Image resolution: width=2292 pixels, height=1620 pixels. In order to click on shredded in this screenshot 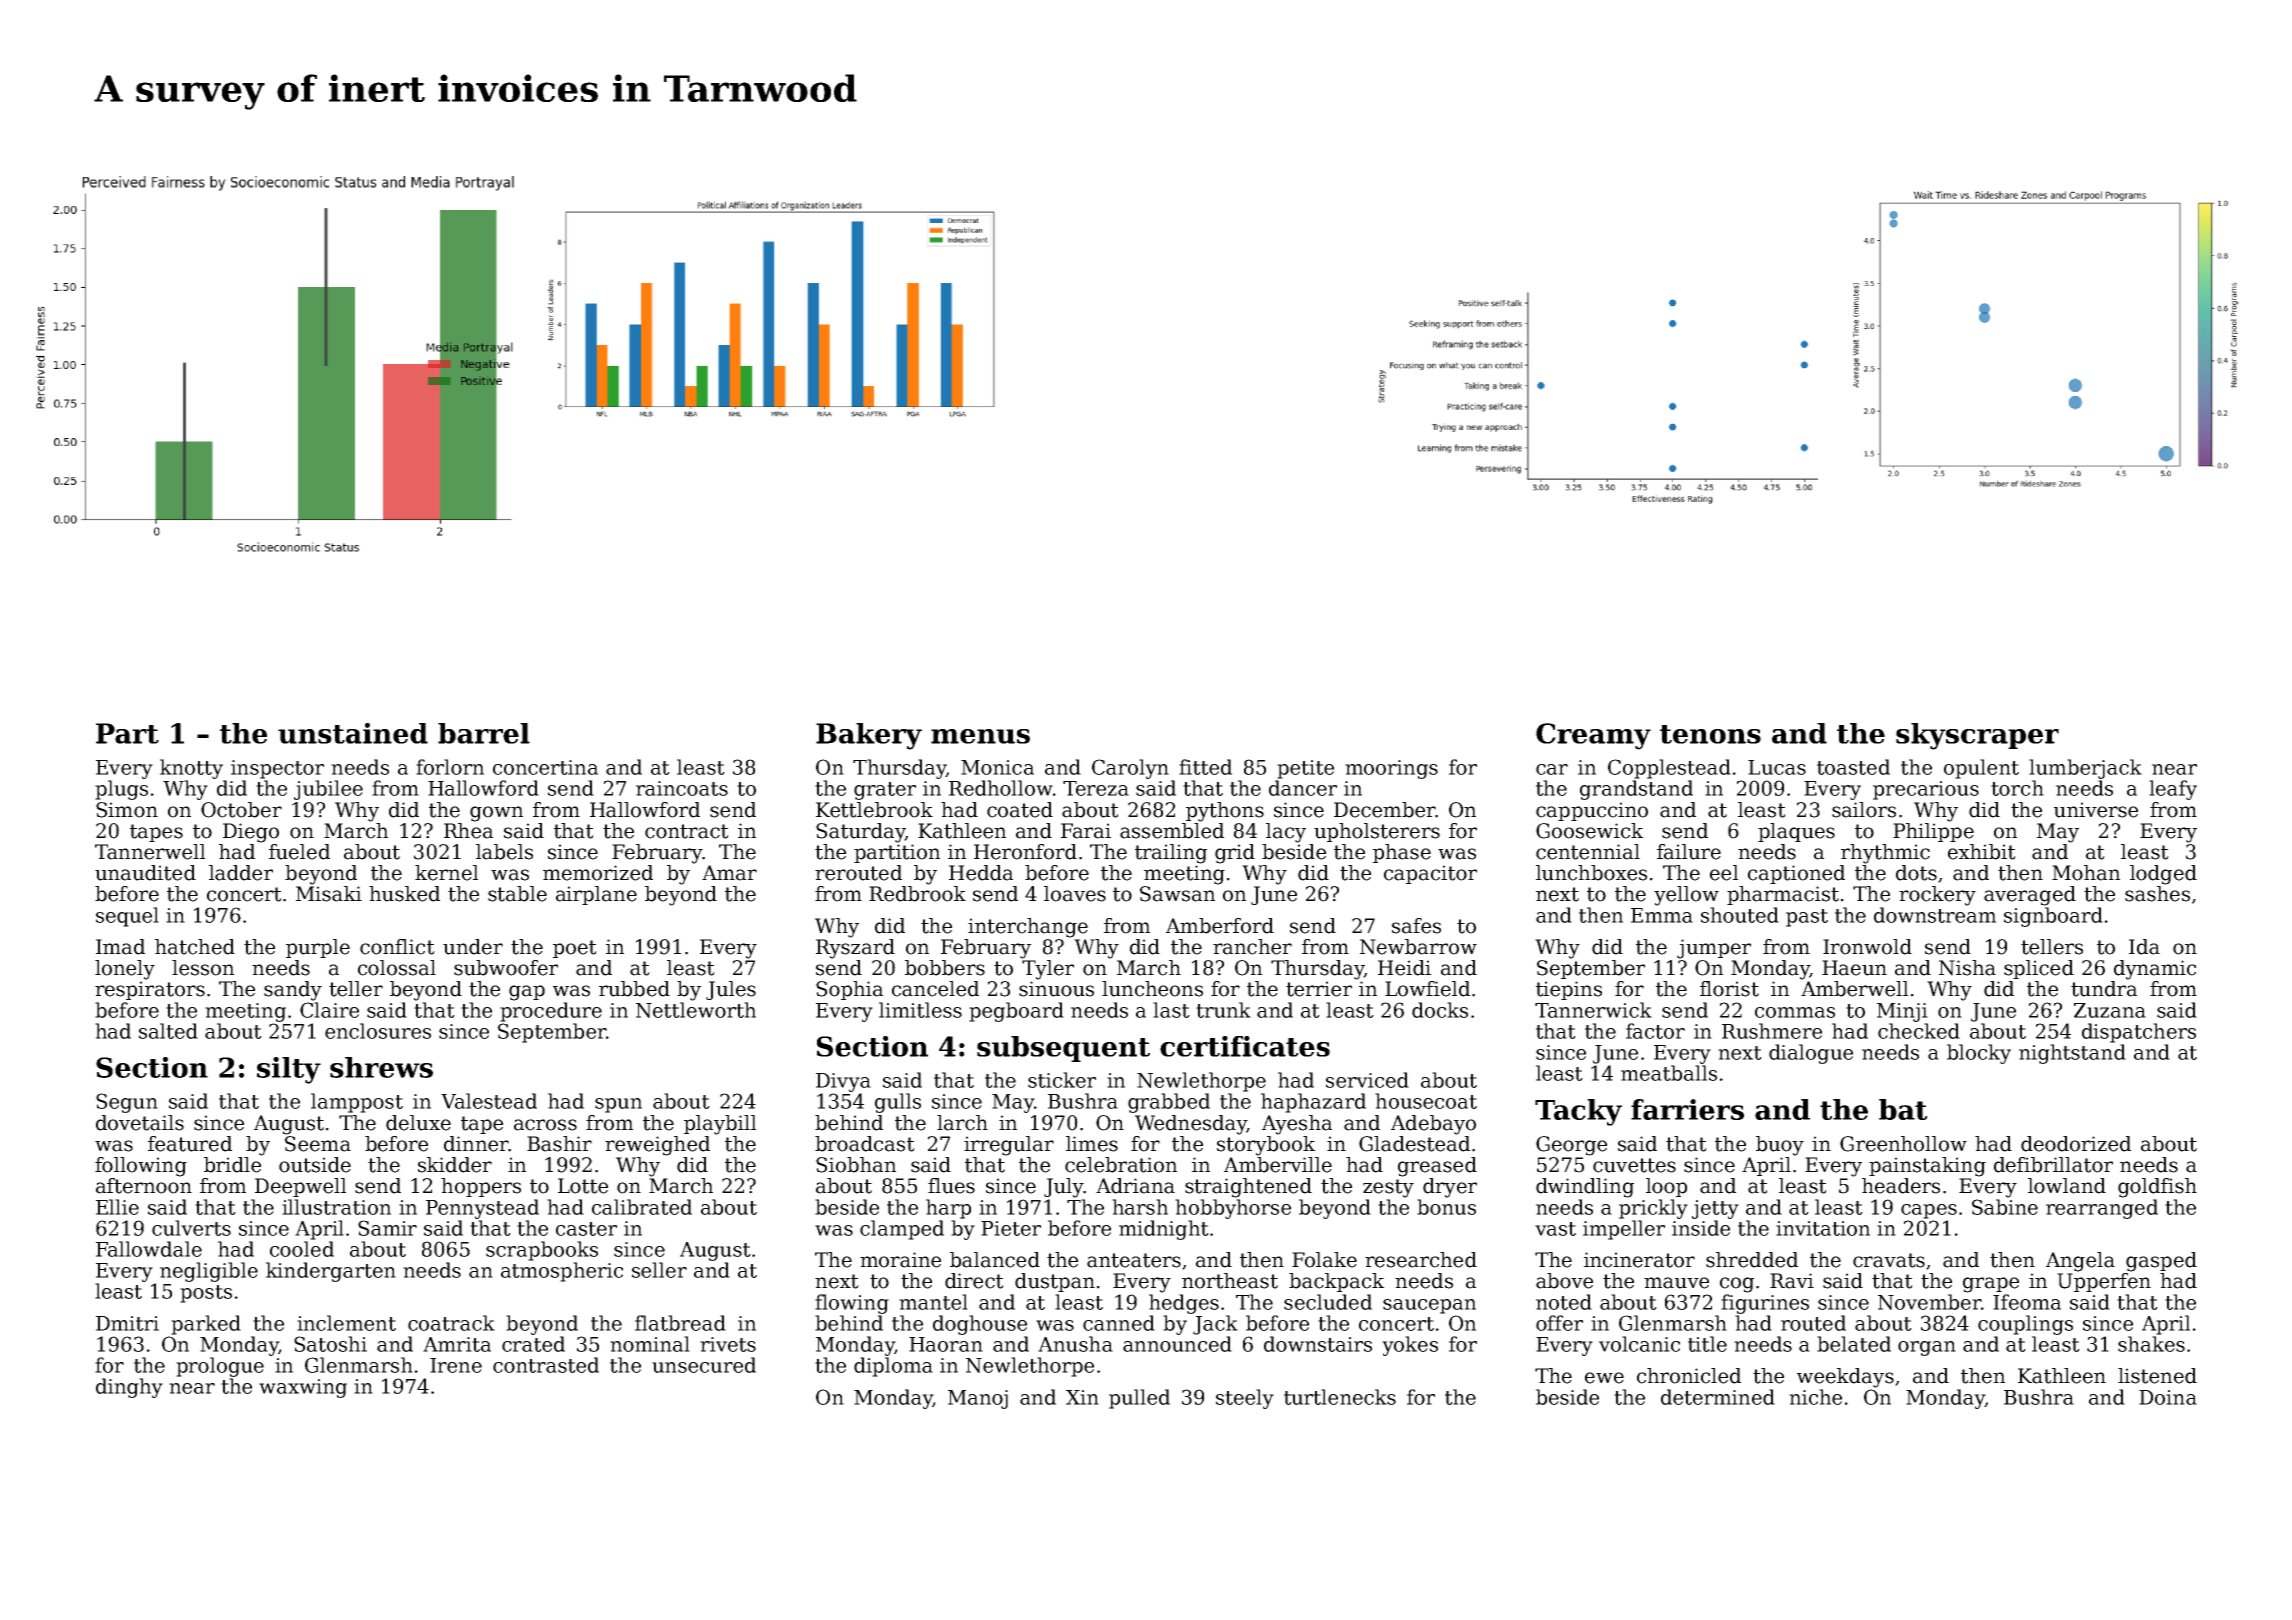, I will do `click(1752, 1260)`.
